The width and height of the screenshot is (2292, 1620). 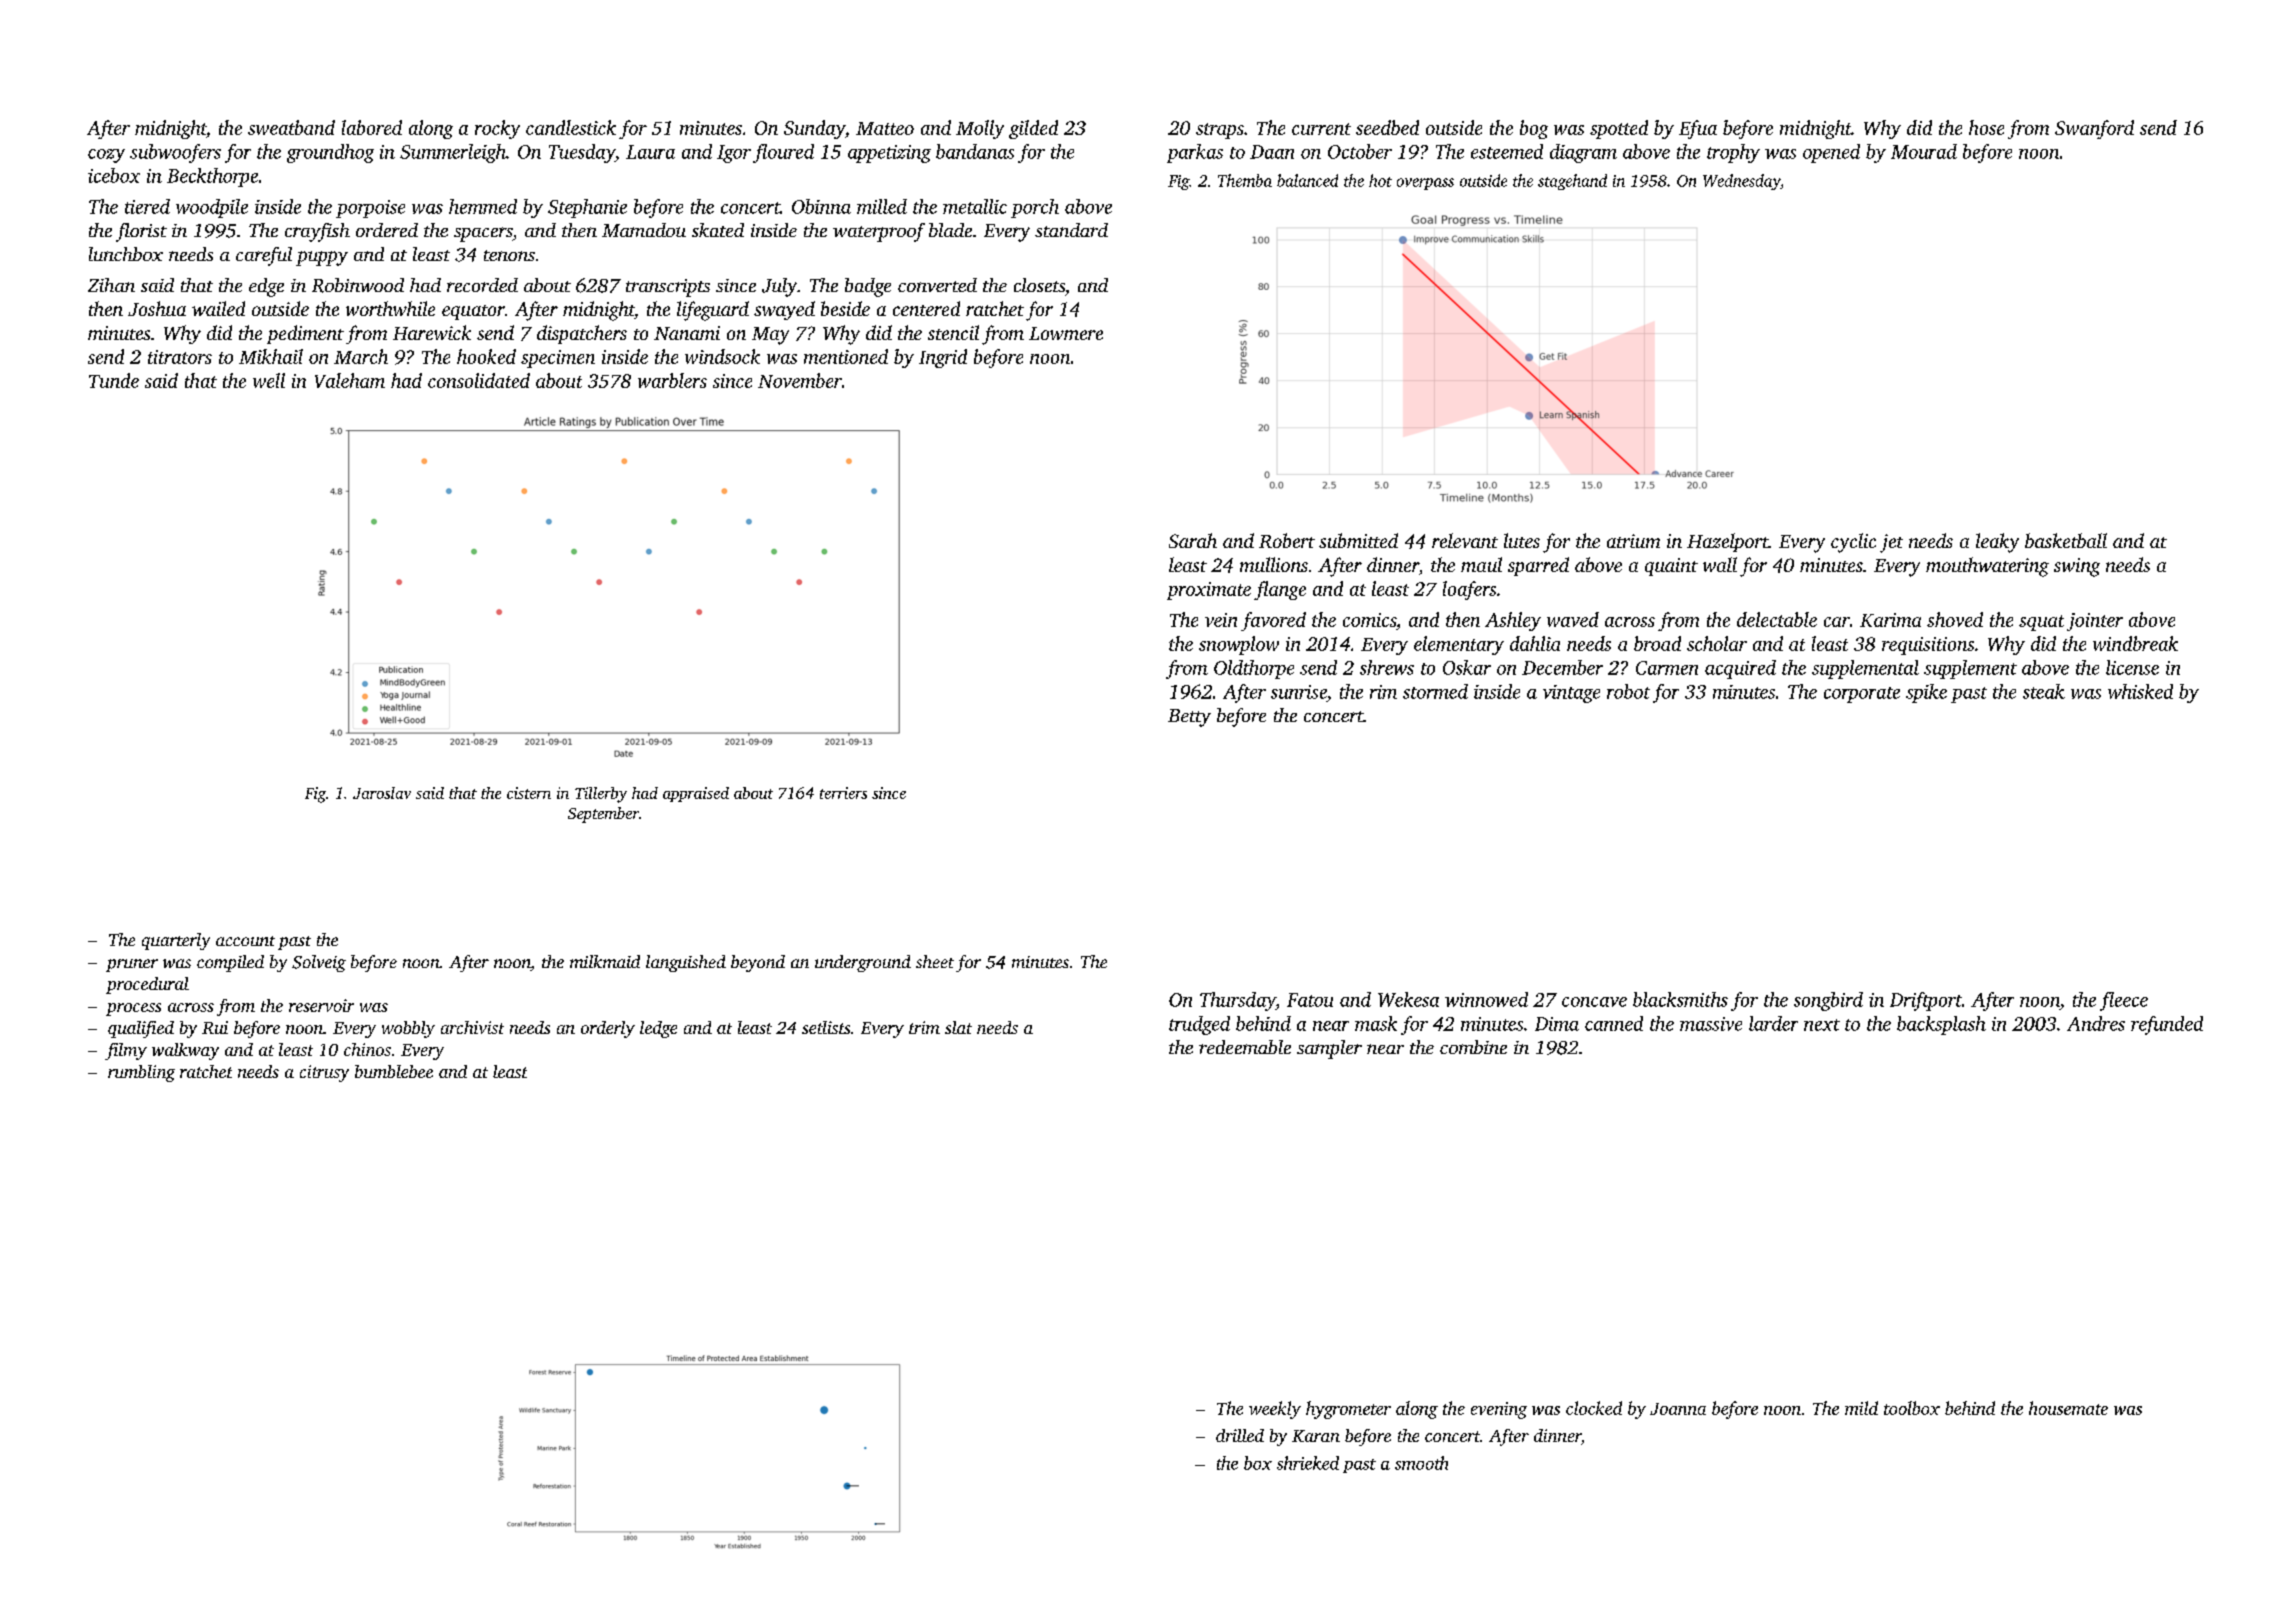 What do you see at coordinates (291, 127) in the screenshot?
I see `sweatband` at bounding box center [291, 127].
